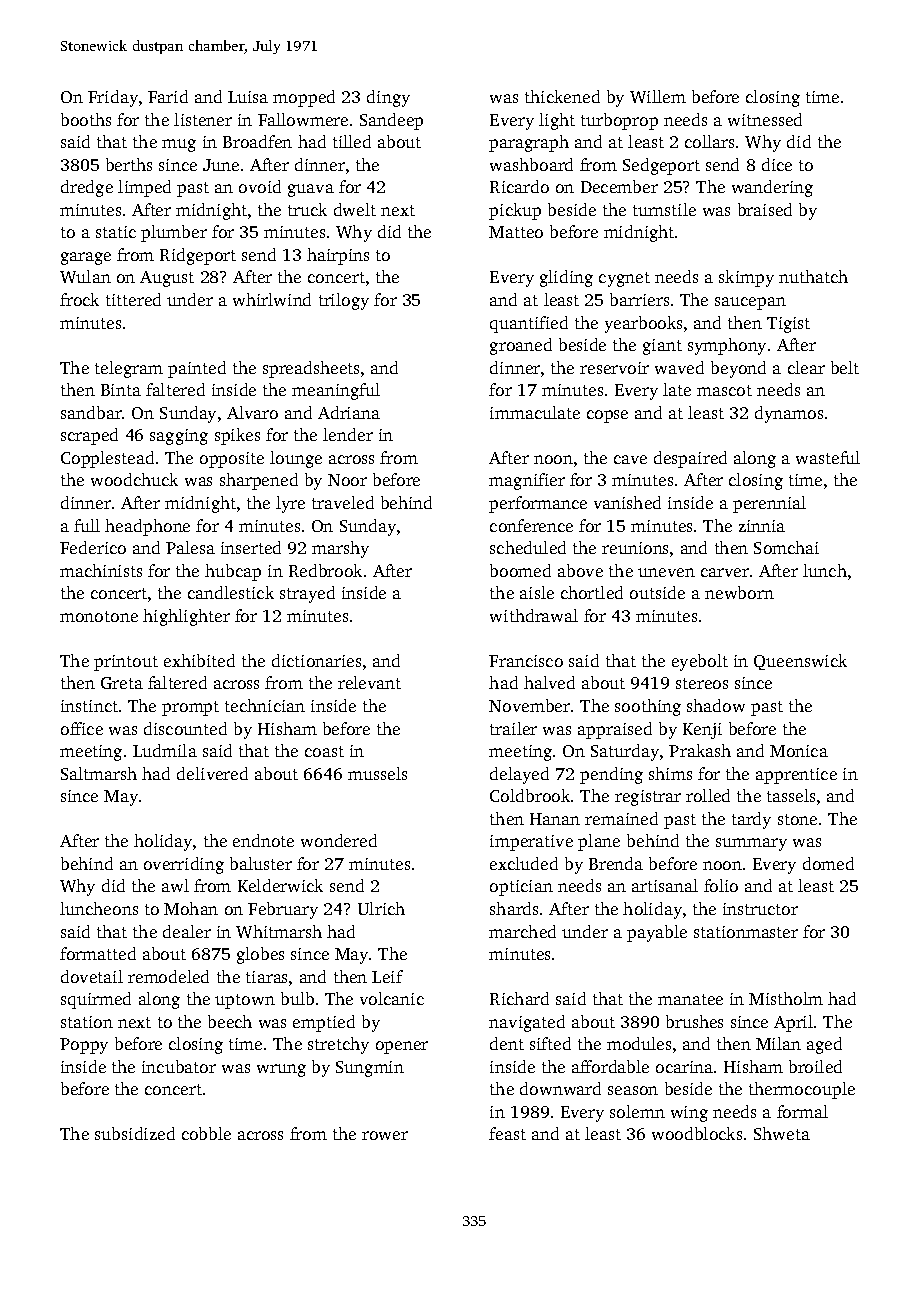 This image has width=924, height=1311. What do you see at coordinates (793, 1023) in the image?
I see `April` at bounding box center [793, 1023].
